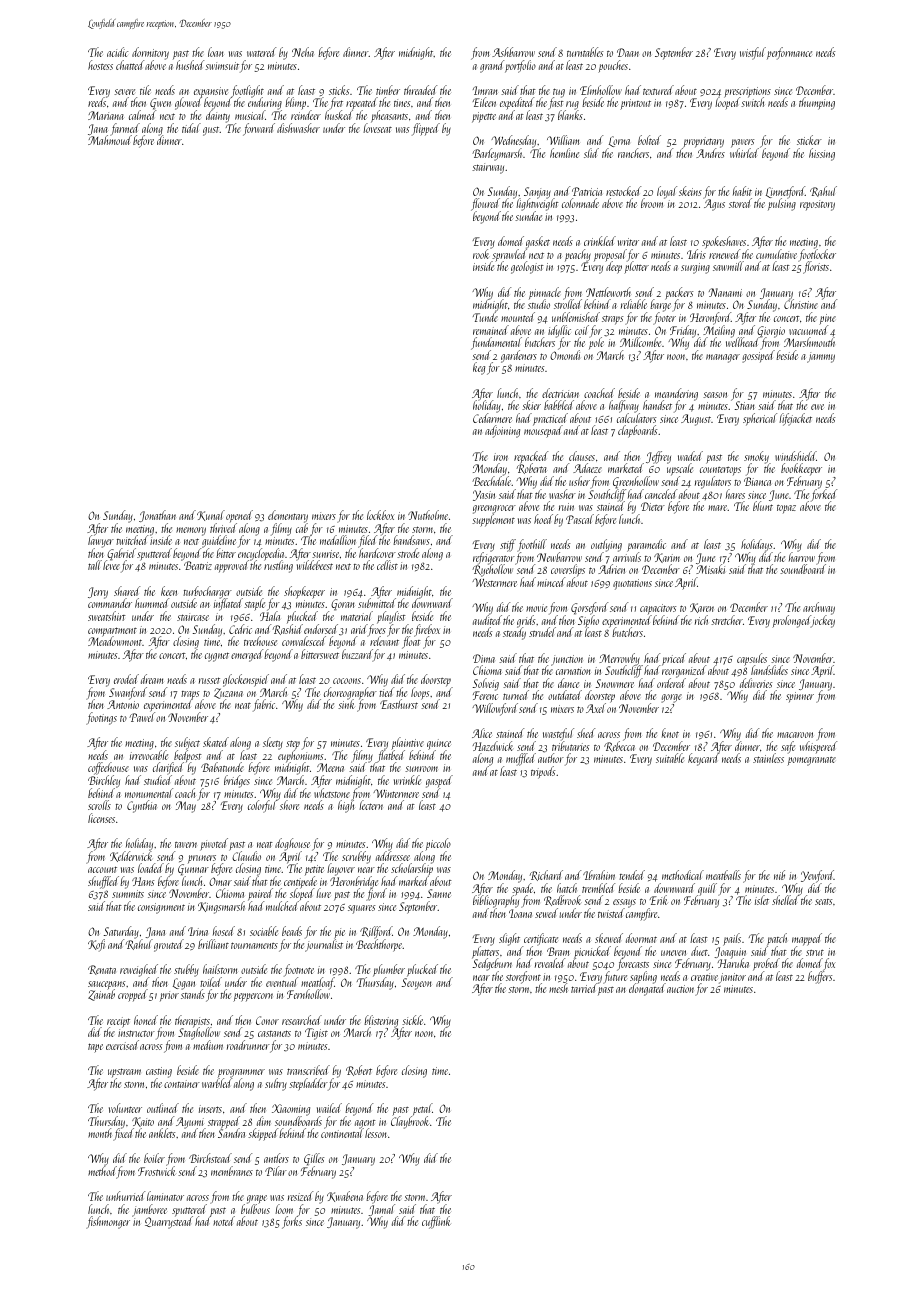 The height and width of the document is (1308, 924). I want to click on sleety, so click(273, 743).
